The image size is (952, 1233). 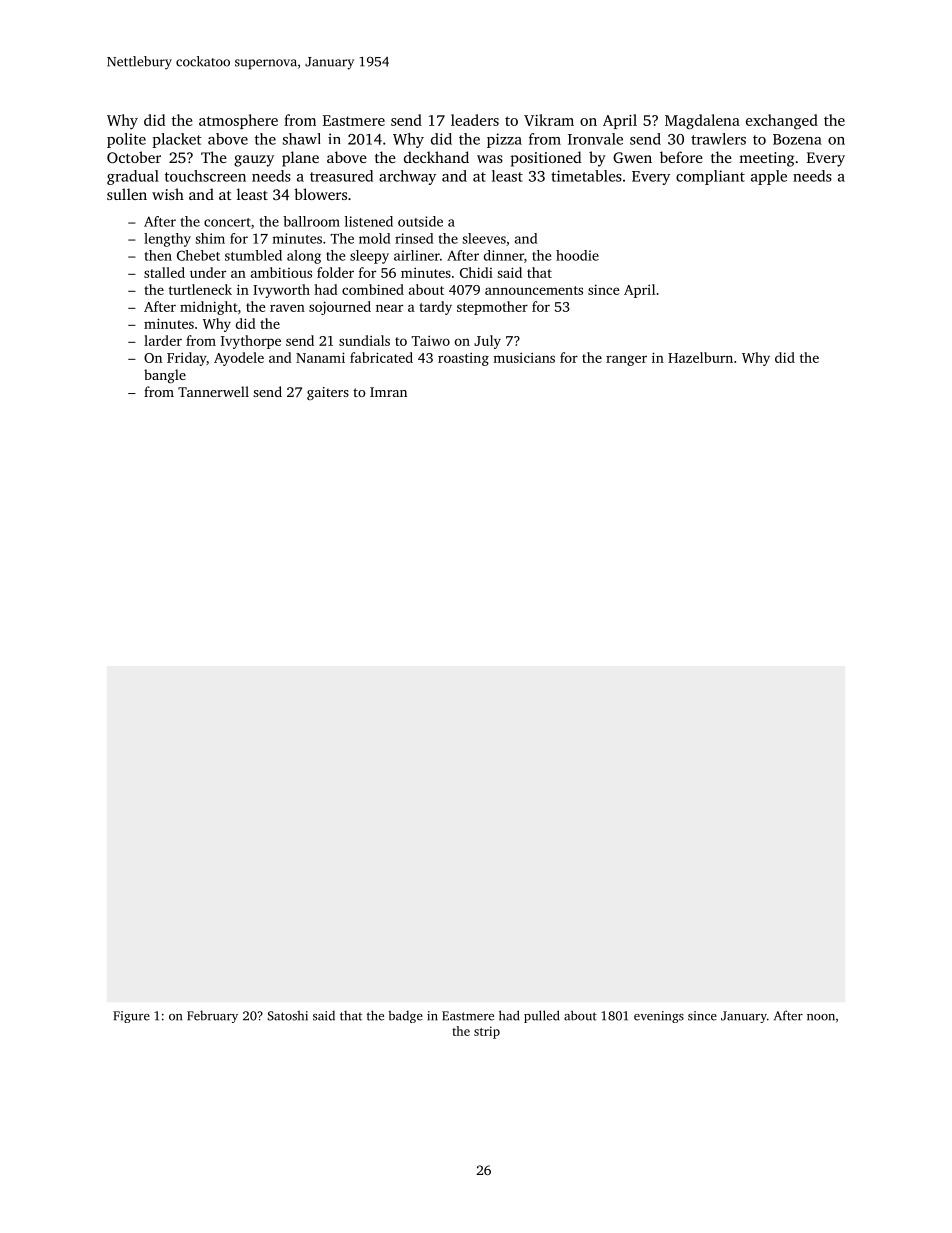 I want to click on leaders, so click(x=475, y=120).
